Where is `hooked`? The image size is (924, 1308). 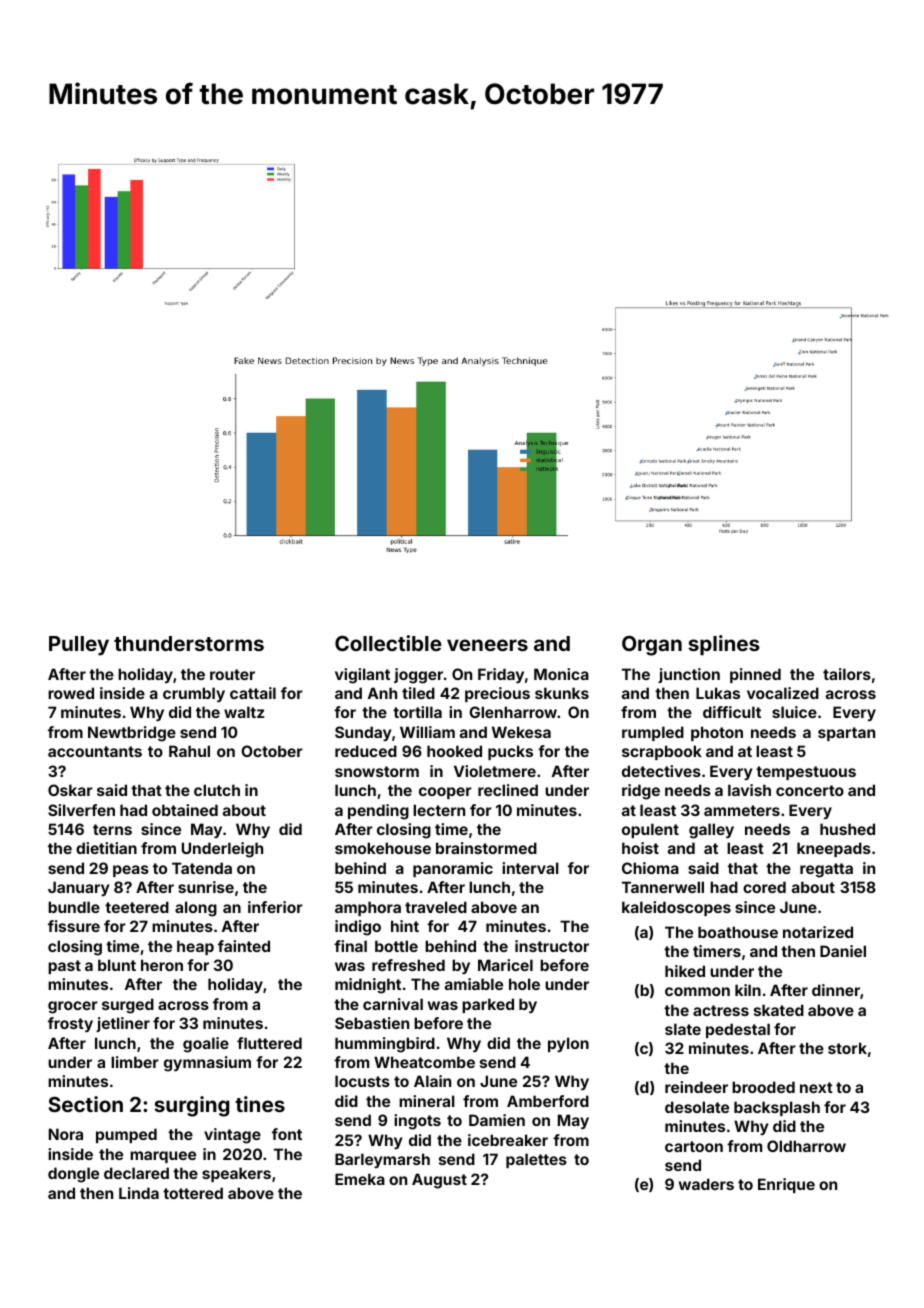 hooked is located at coordinates (454, 751).
